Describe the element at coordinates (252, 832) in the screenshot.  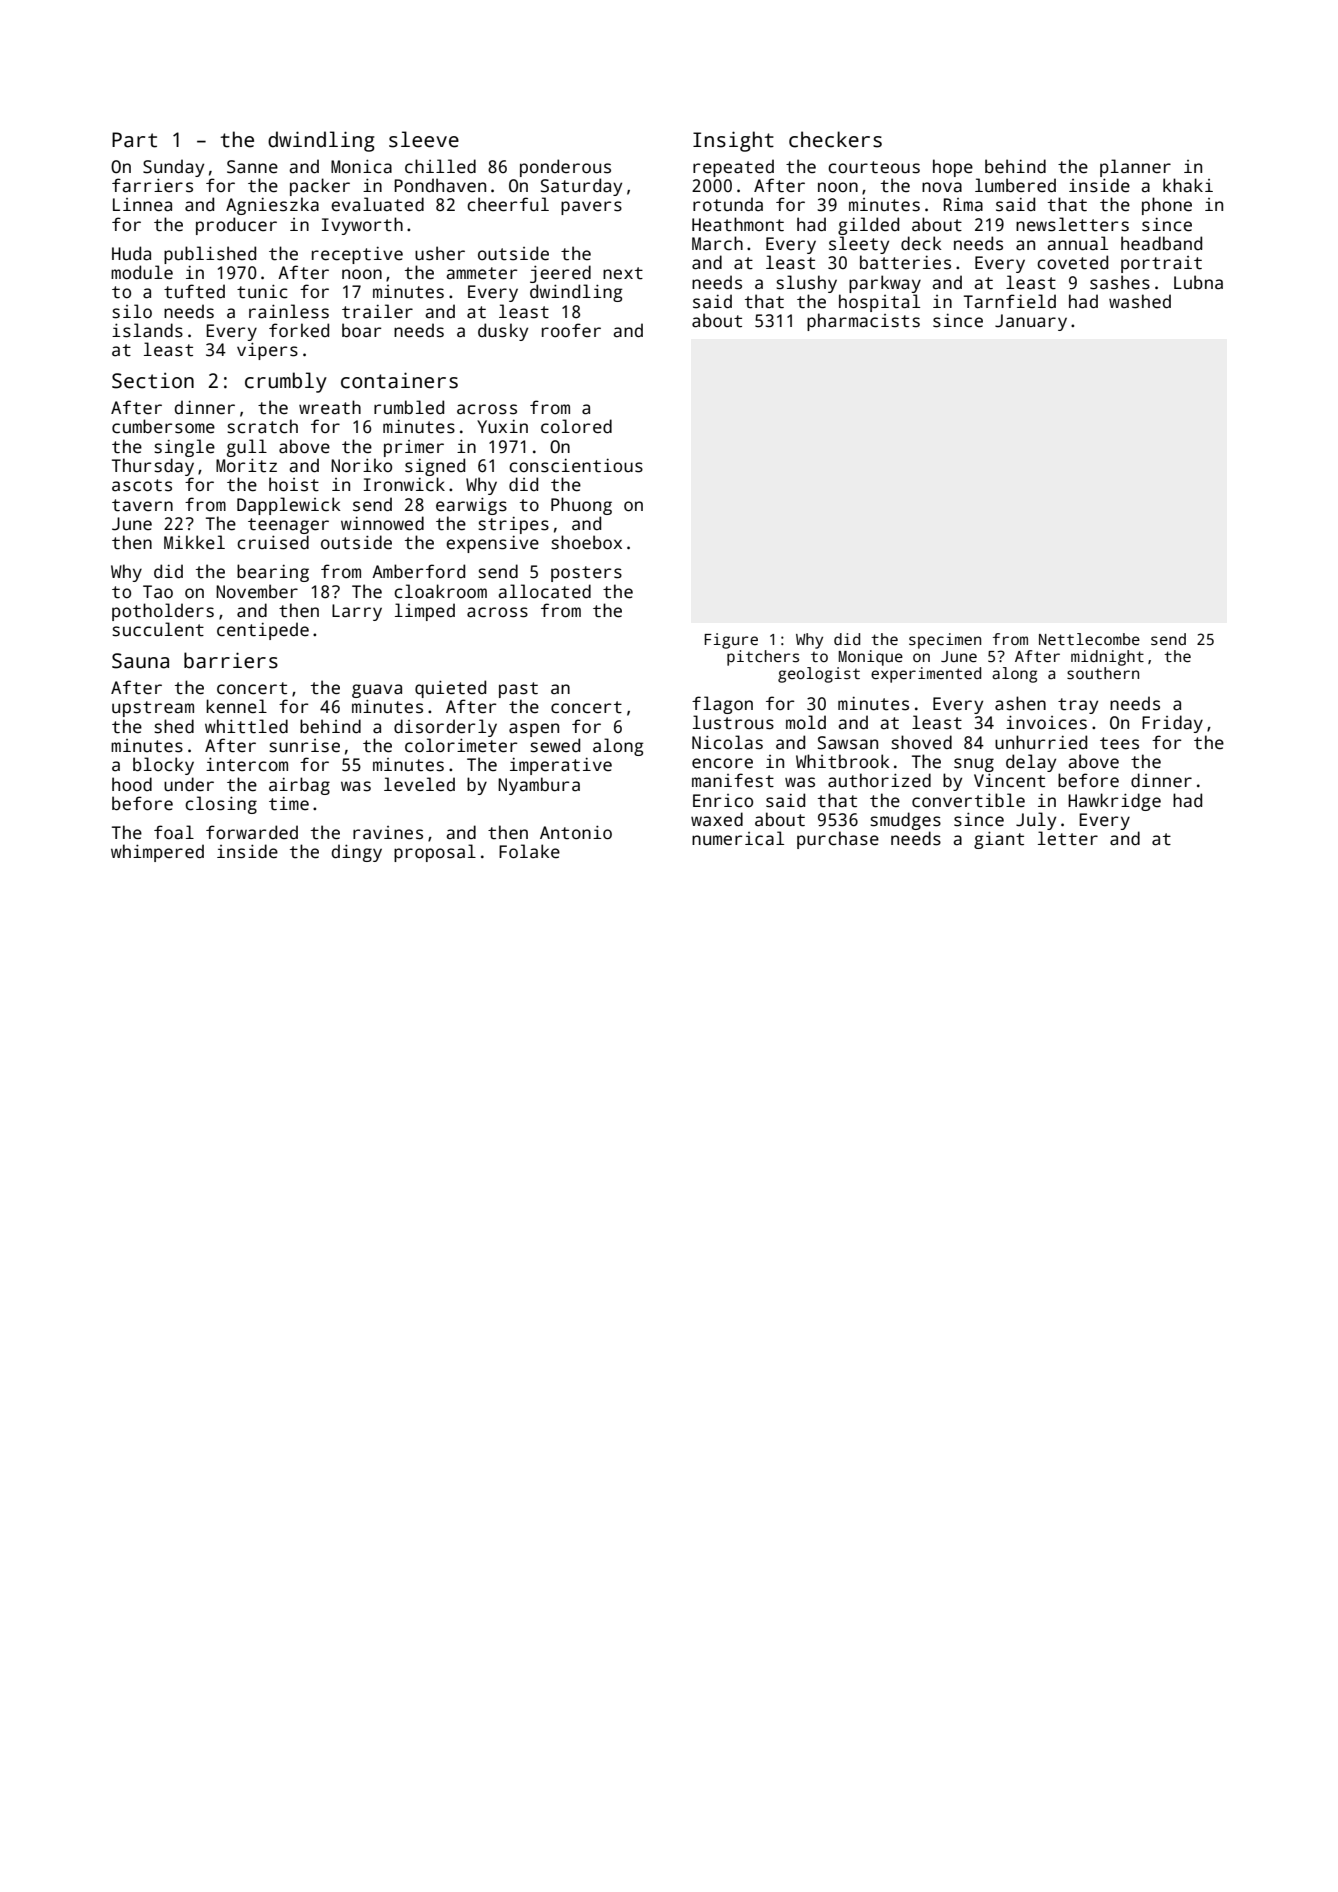
I see `forwarded` at that location.
